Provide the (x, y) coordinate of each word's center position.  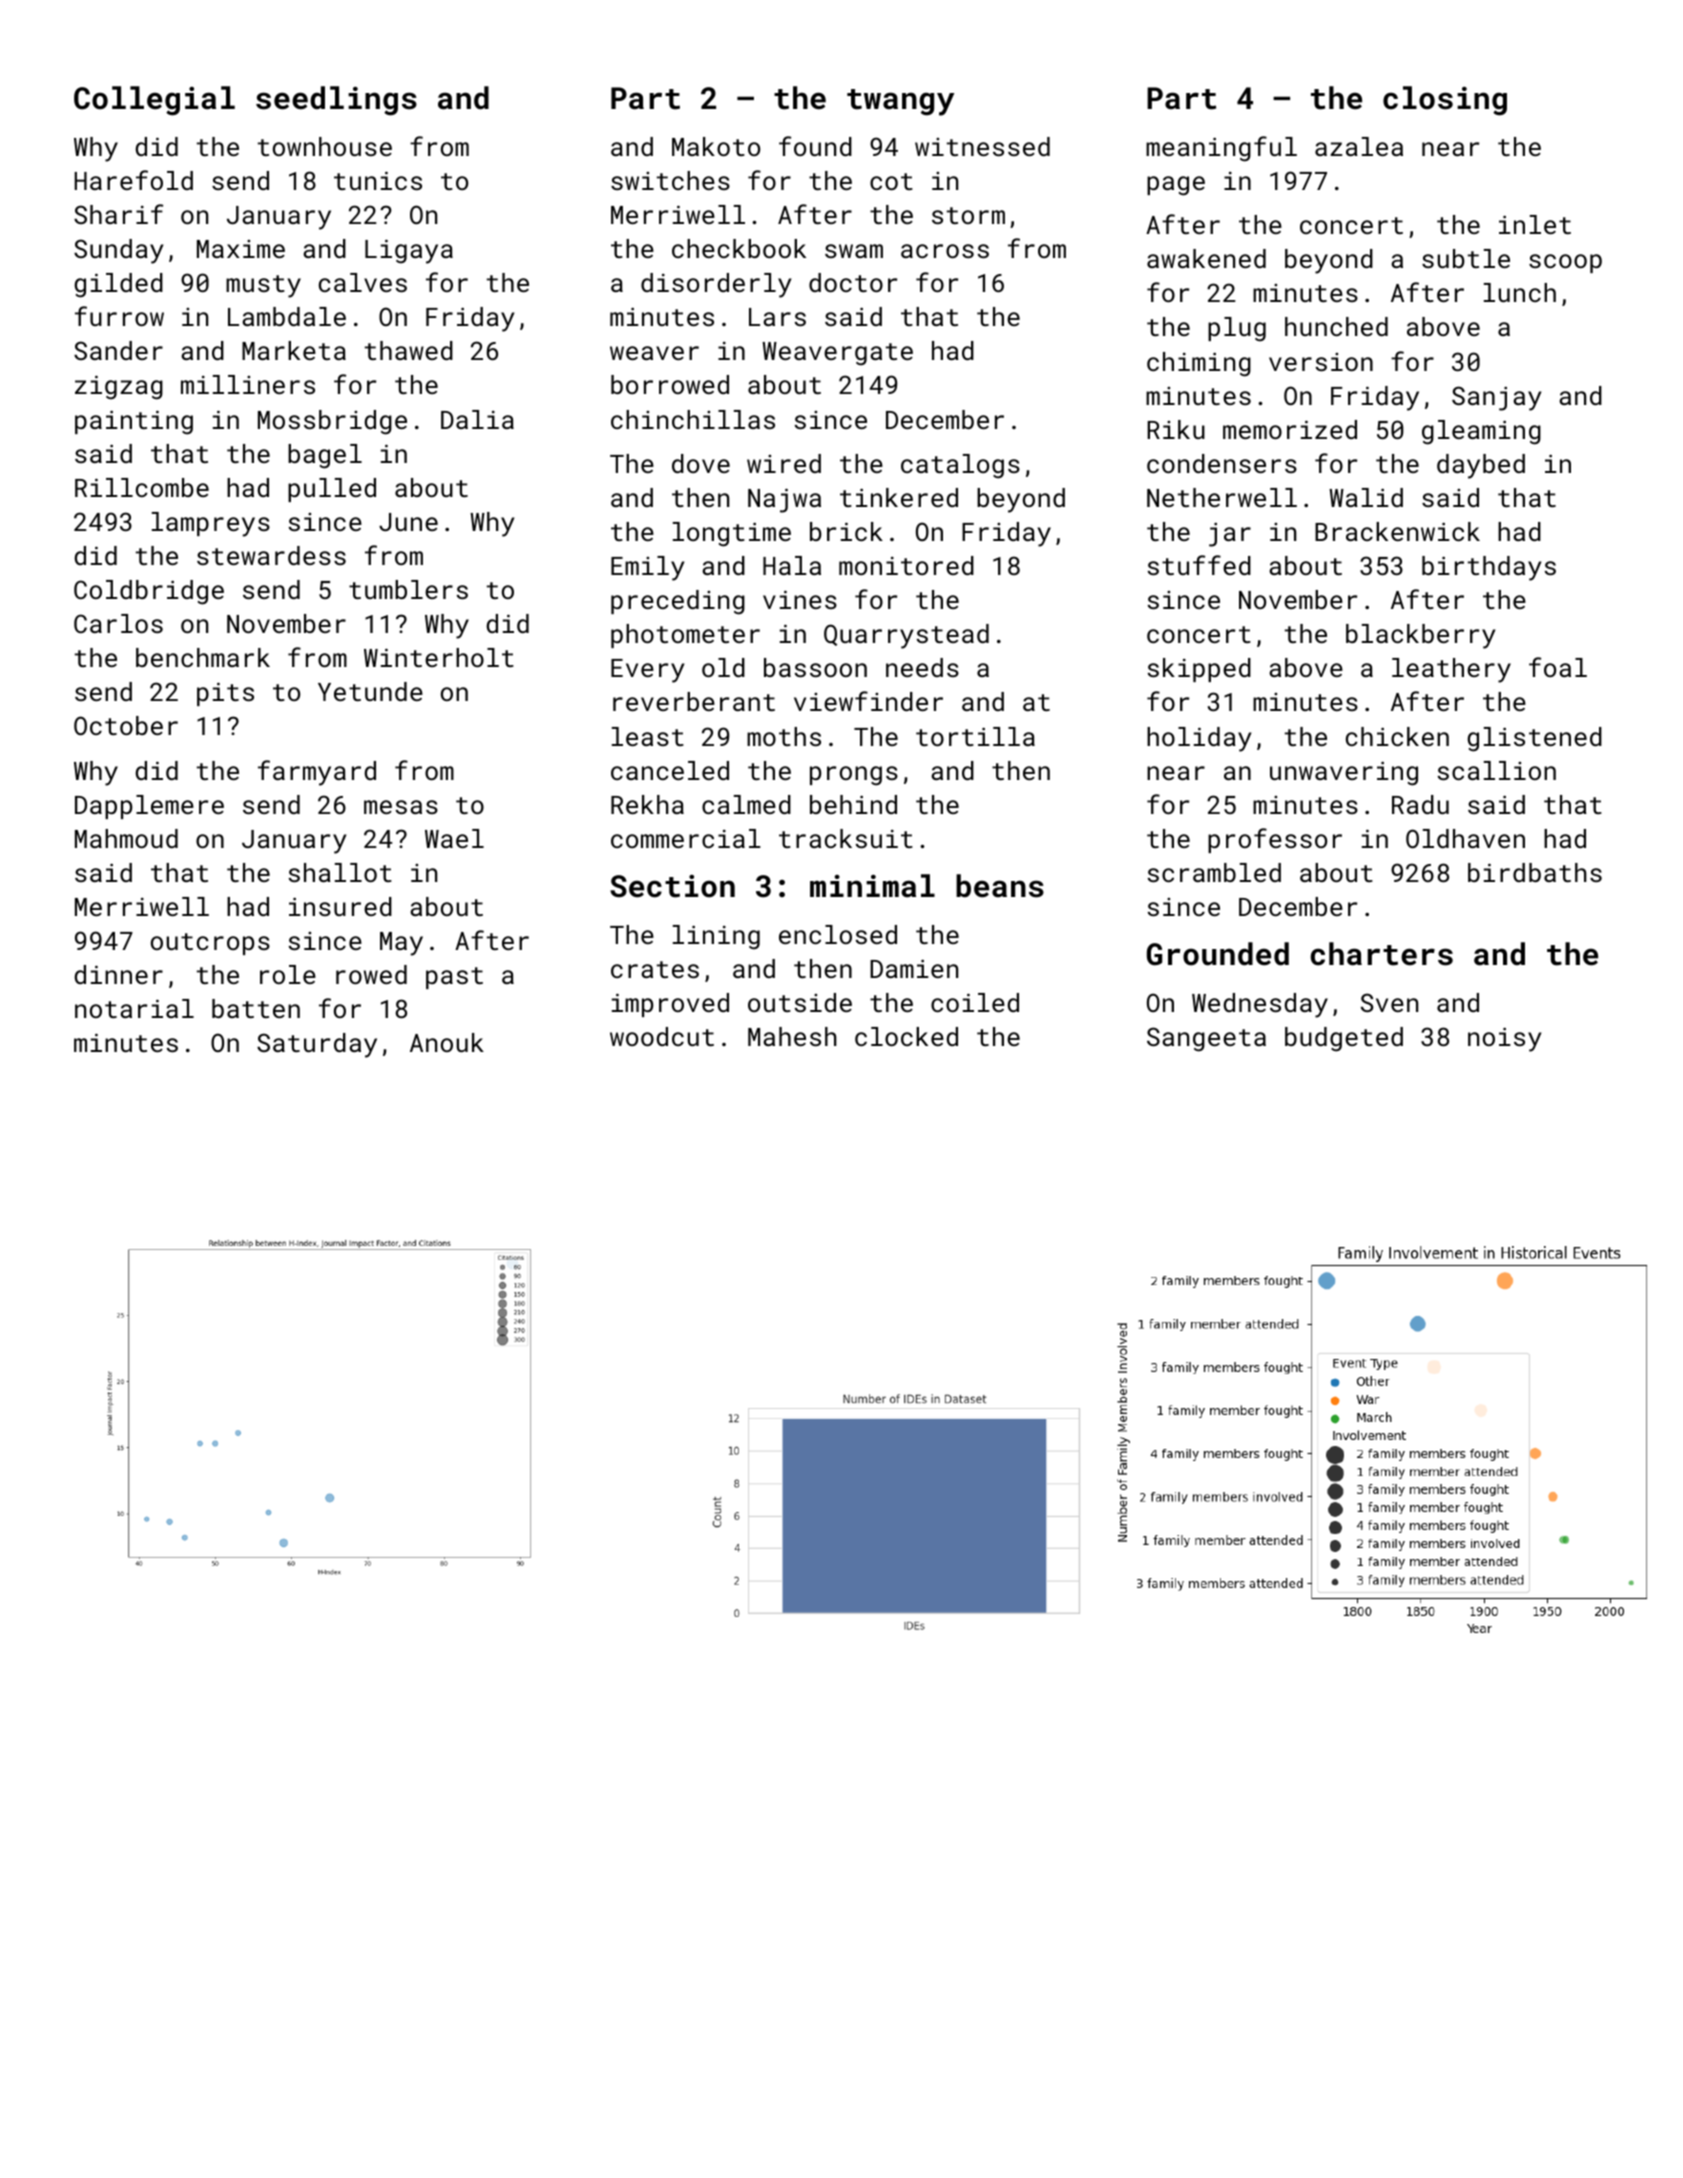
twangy (900, 102)
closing (1445, 101)
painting (134, 422)
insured (340, 906)
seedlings (336, 101)
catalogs (960, 466)
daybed (1481, 466)
